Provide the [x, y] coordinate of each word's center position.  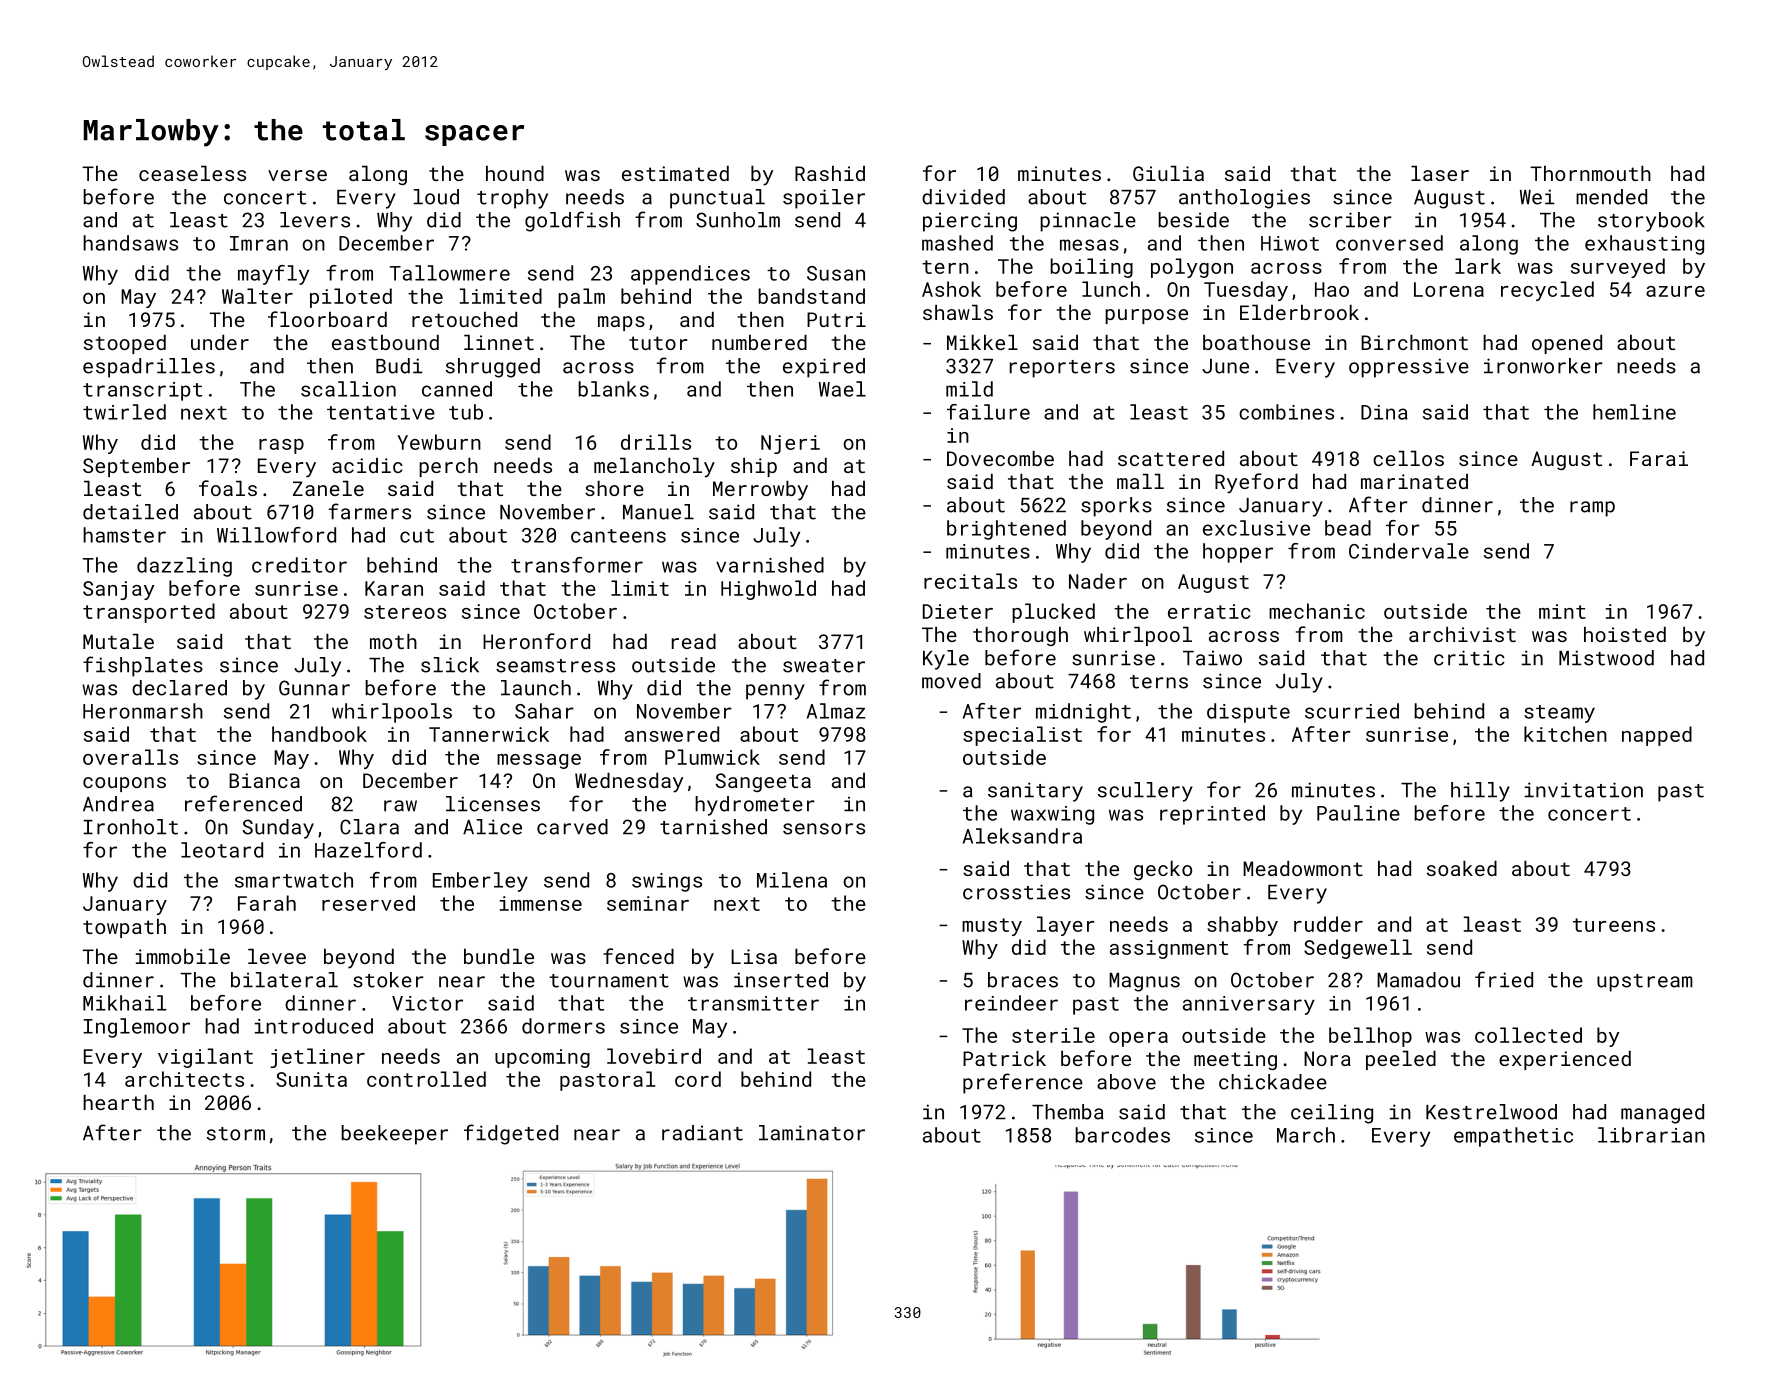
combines [1286, 412]
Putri [836, 319]
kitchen [1565, 734]
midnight [1083, 713]
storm [236, 1134]
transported [149, 613]
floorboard [327, 319]
